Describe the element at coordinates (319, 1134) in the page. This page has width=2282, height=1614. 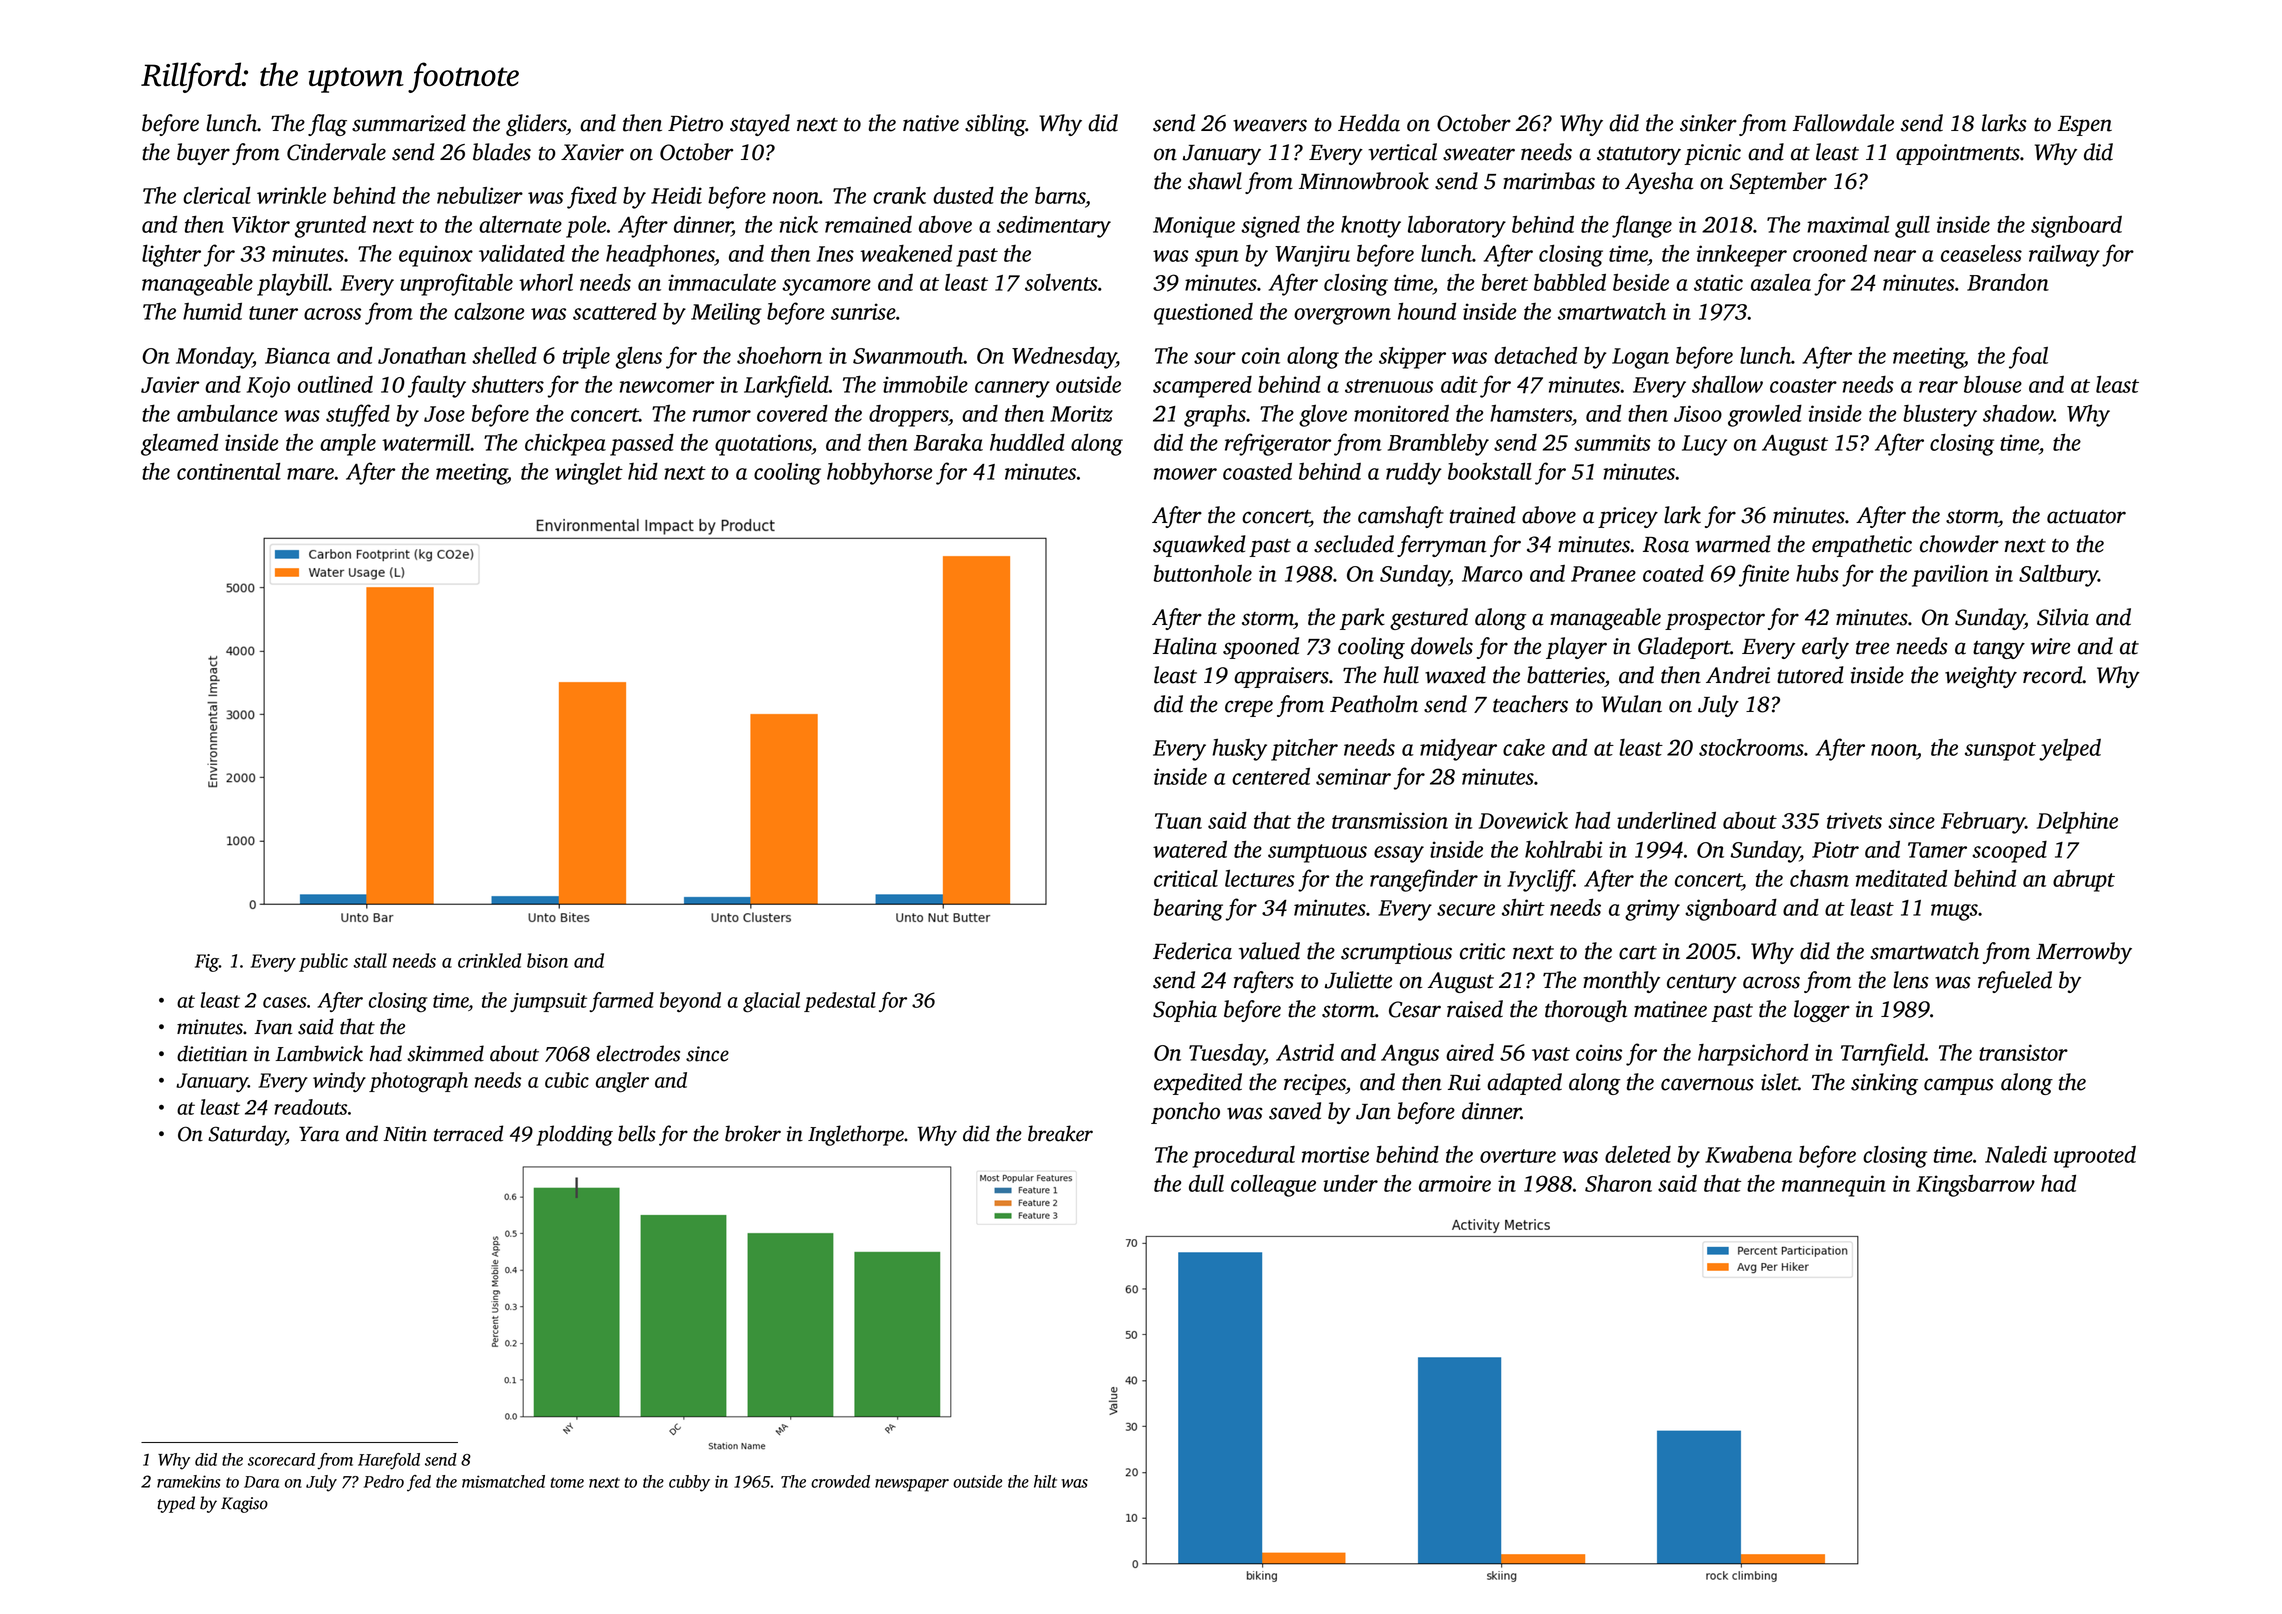
I see `Yara` at that location.
